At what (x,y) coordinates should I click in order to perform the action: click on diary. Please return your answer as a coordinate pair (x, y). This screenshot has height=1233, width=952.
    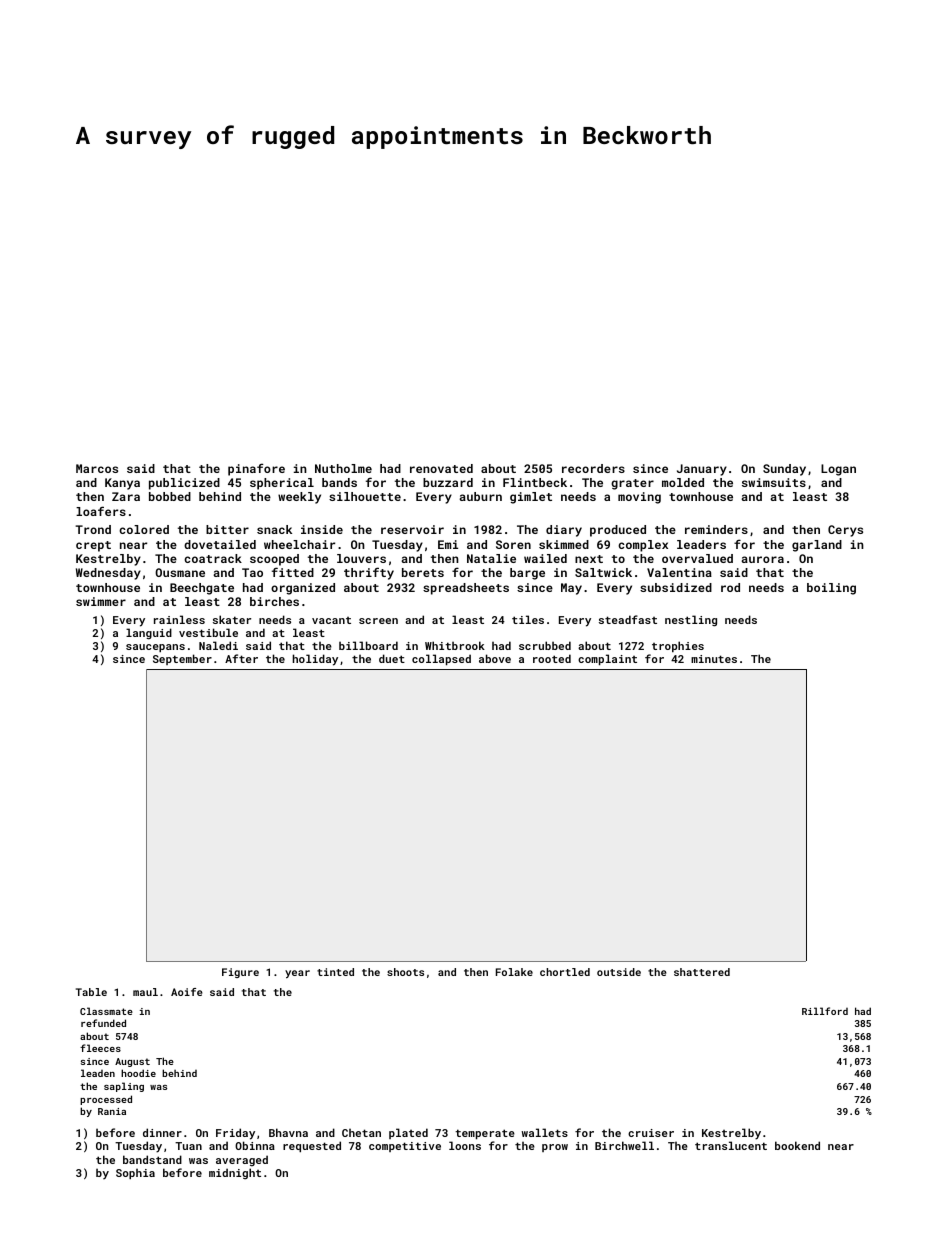
    Looking at the image, I should click on (564, 531).
